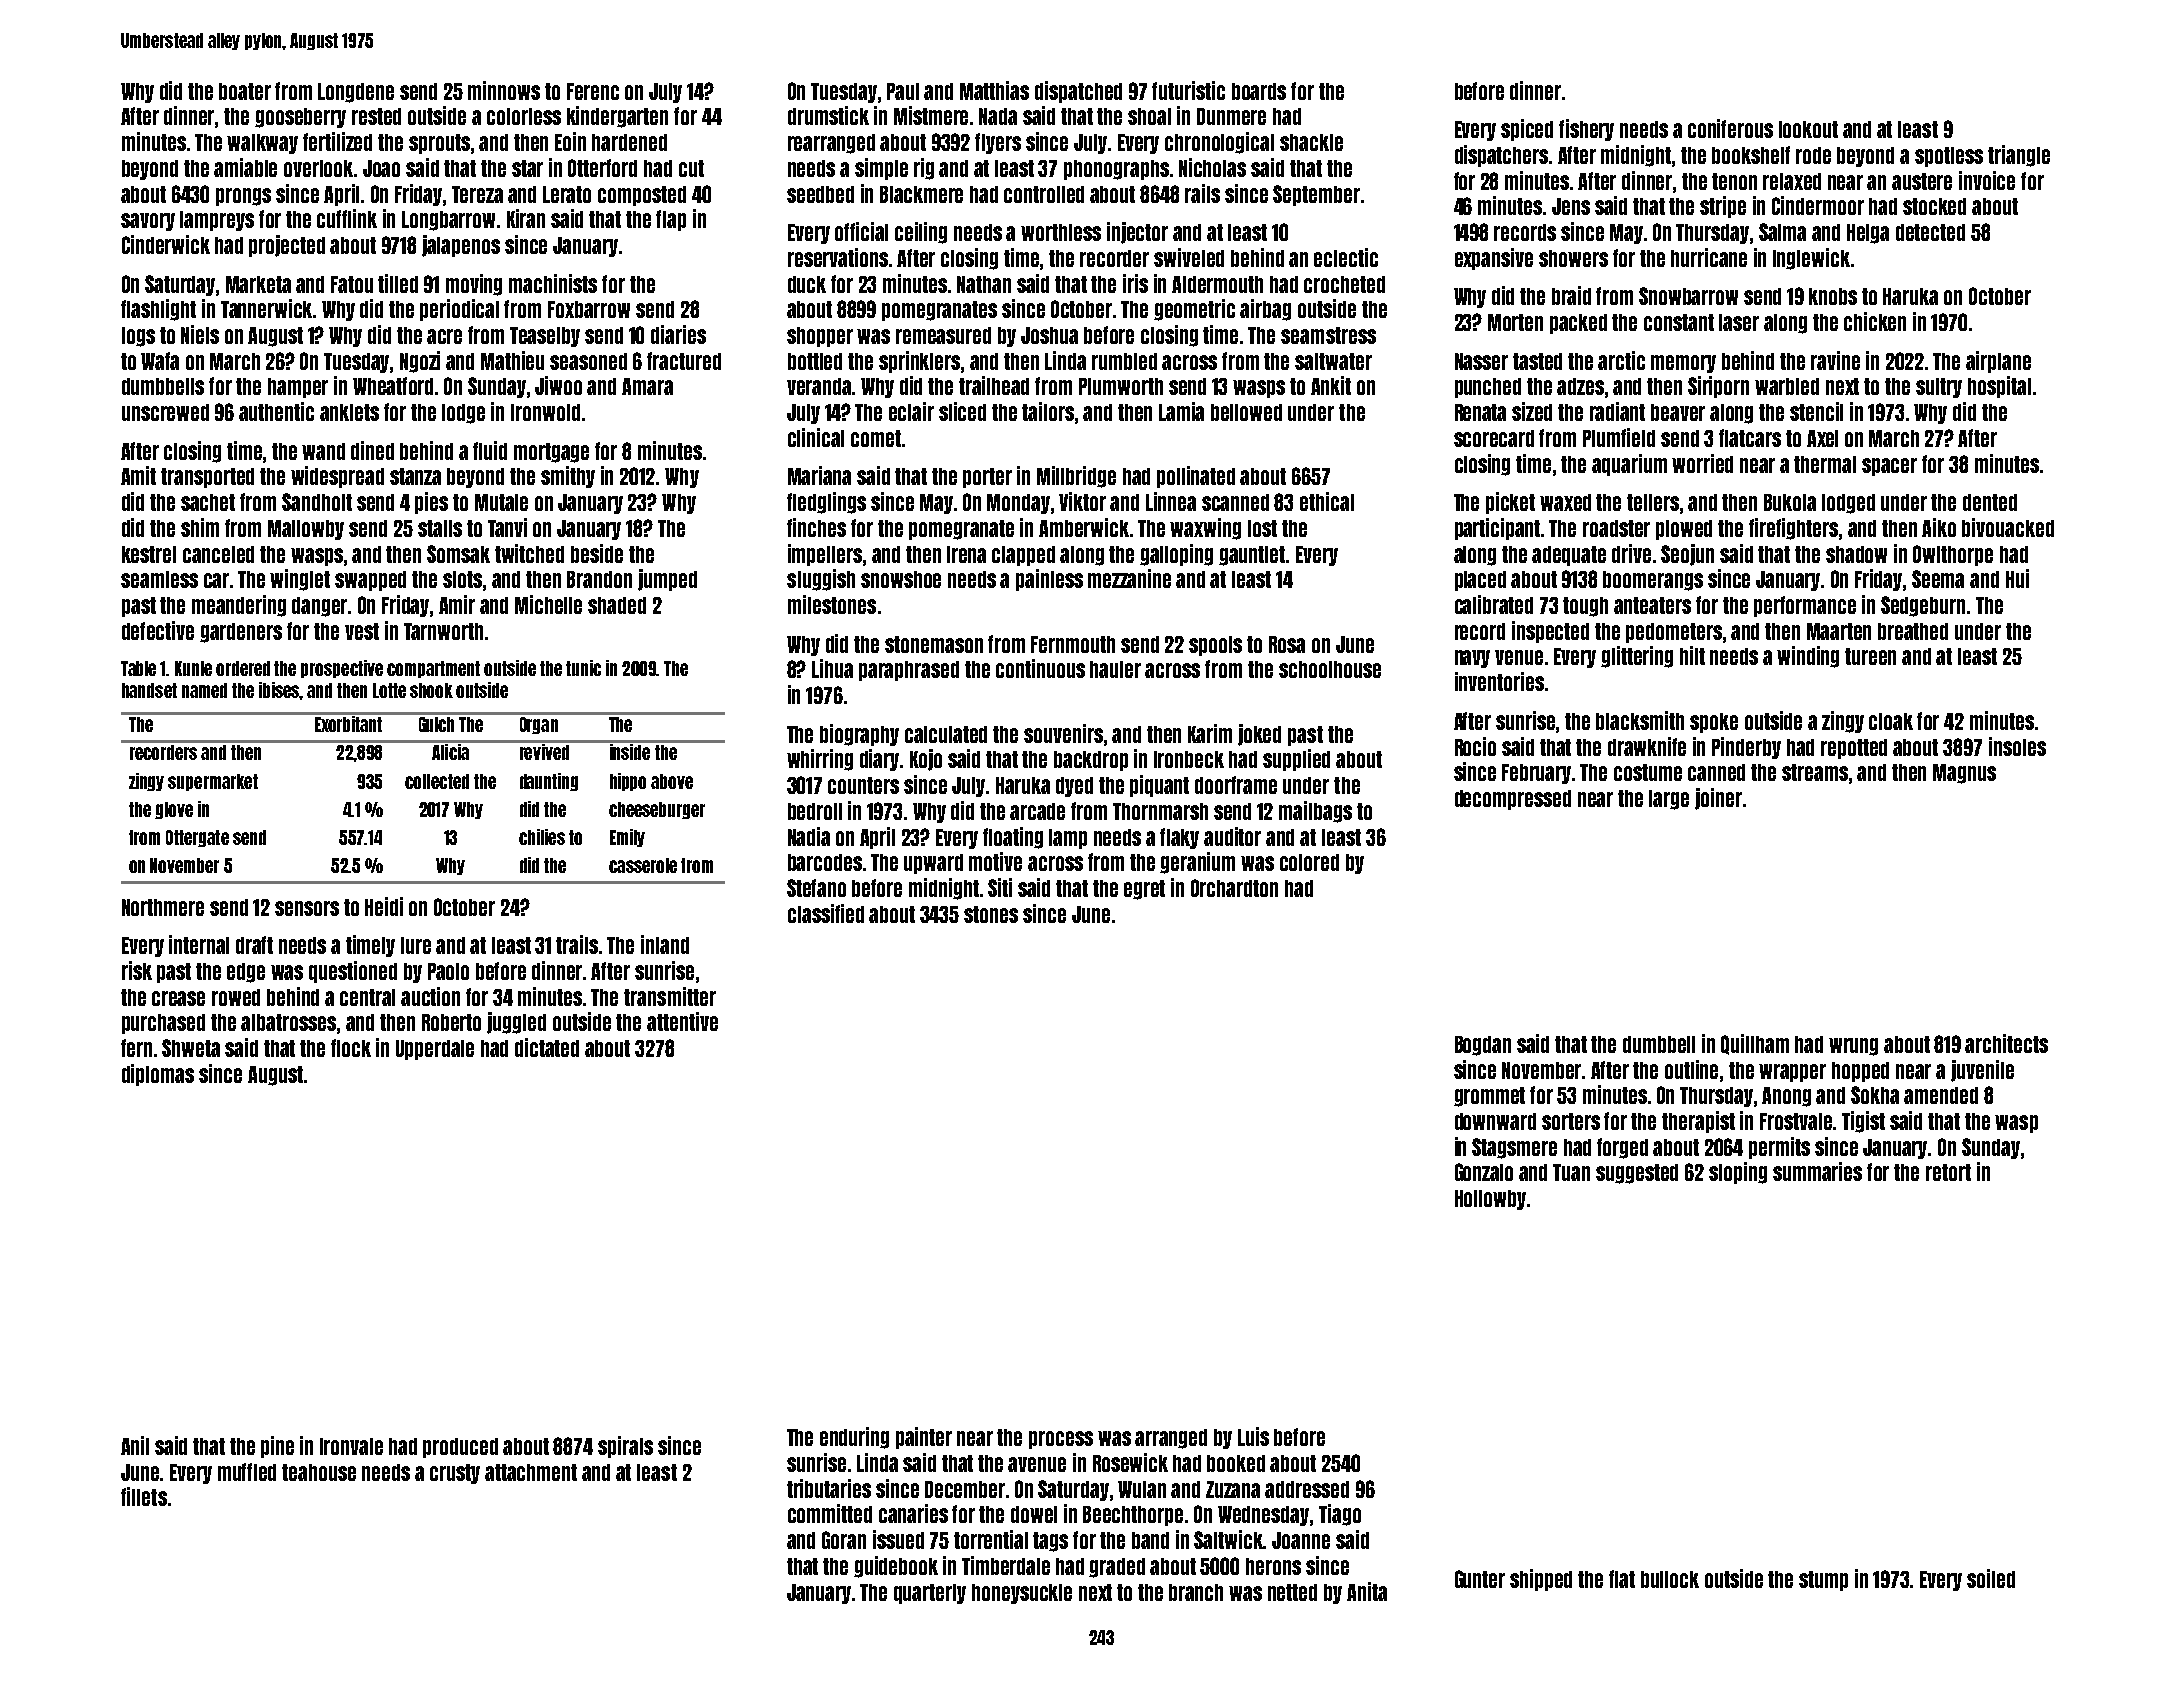 The height and width of the screenshot is (1683, 2178). What do you see at coordinates (197, 838) in the screenshot?
I see `Ottergate` at bounding box center [197, 838].
